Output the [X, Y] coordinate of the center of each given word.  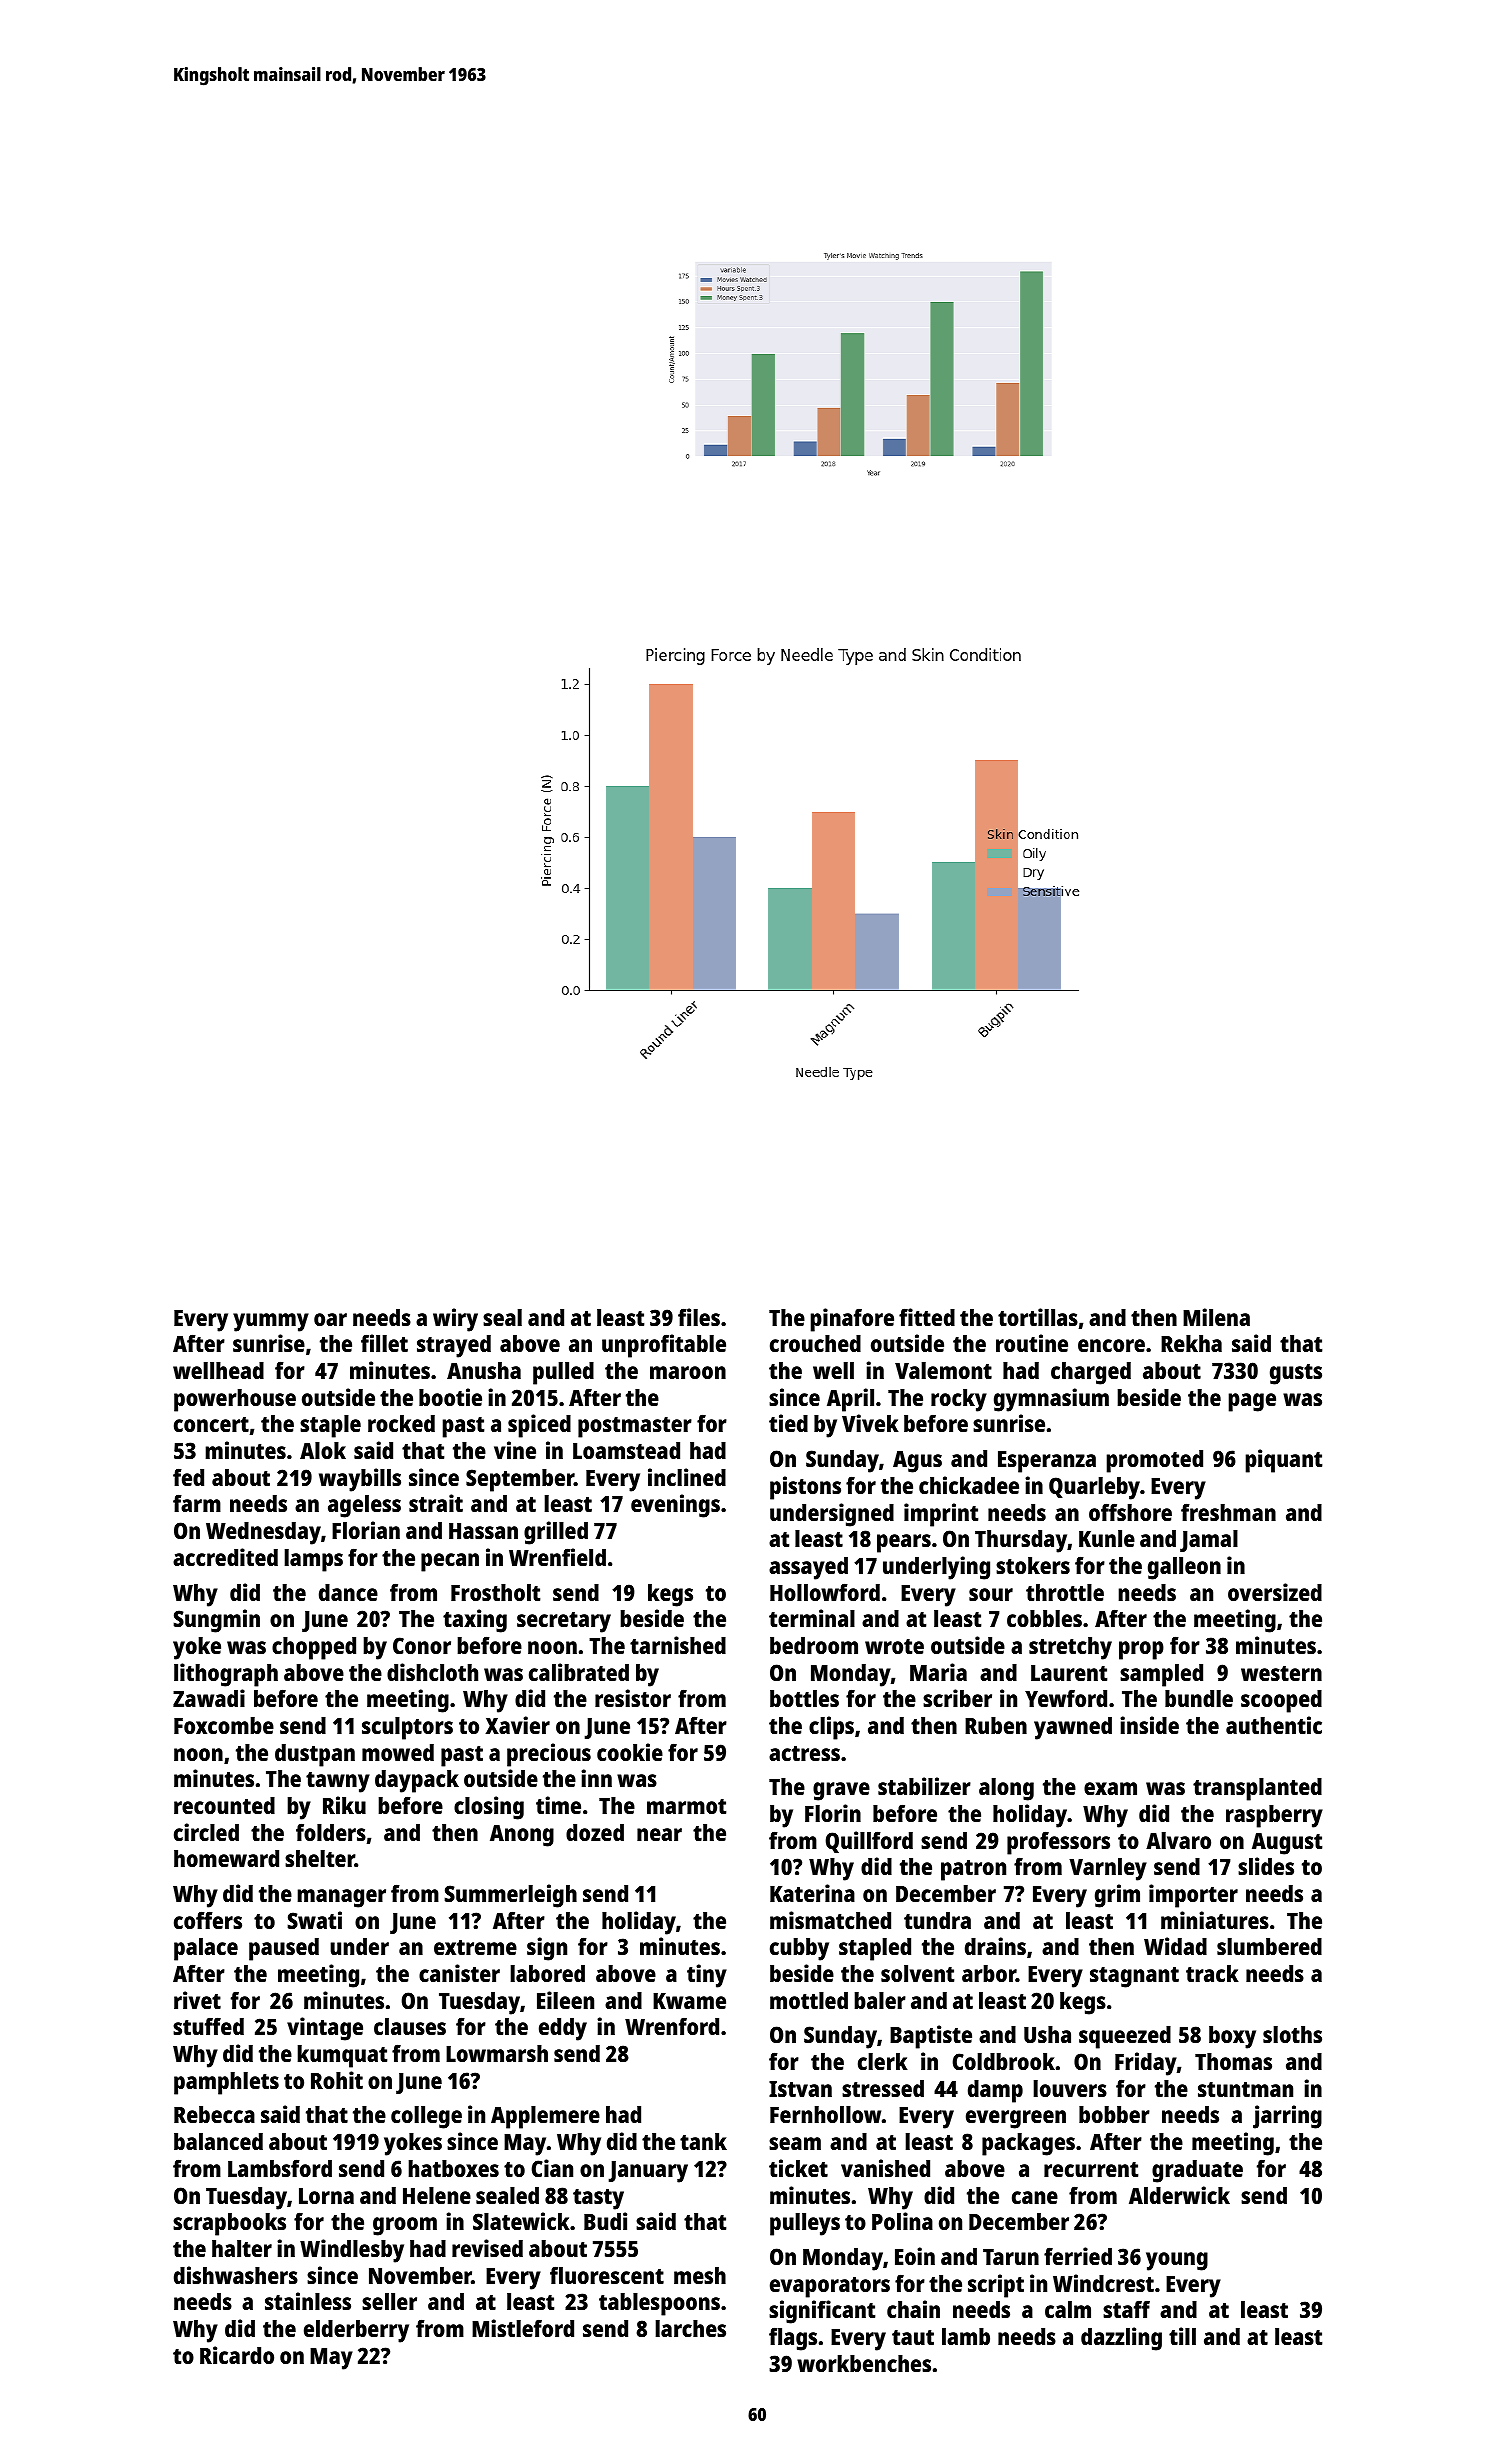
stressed [883, 2088]
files [699, 1317]
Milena [1216, 1317]
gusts [1296, 1374]
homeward [226, 1858]
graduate [1197, 2171]
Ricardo [237, 2355]
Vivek [870, 1423]
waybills [360, 1480]
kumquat [342, 2056]
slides [1266, 1866]
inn [596, 1778]
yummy [271, 1322]
